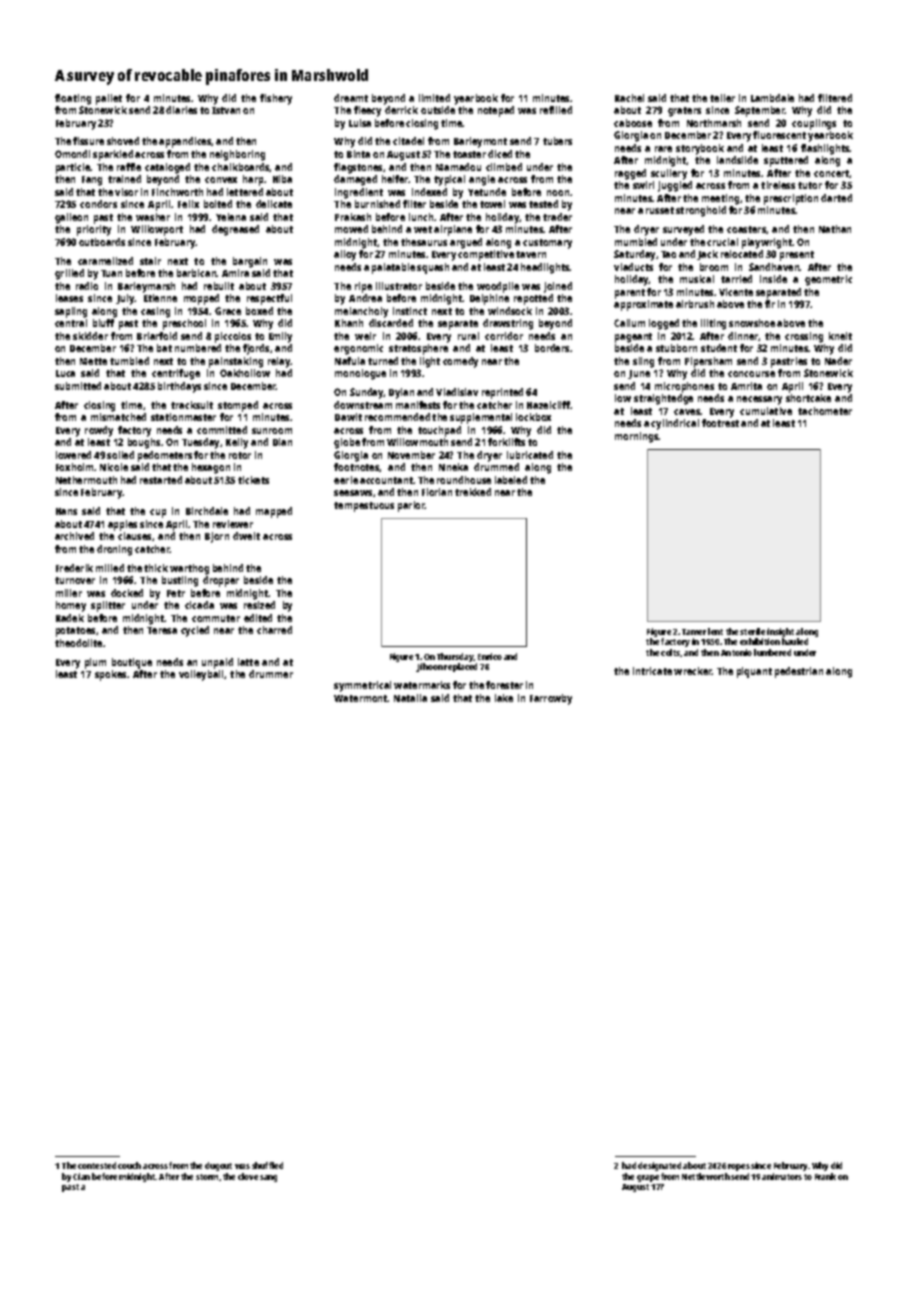  What do you see at coordinates (490, 656) in the screenshot?
I see `Enrico` at bounding box center [490, 656].
